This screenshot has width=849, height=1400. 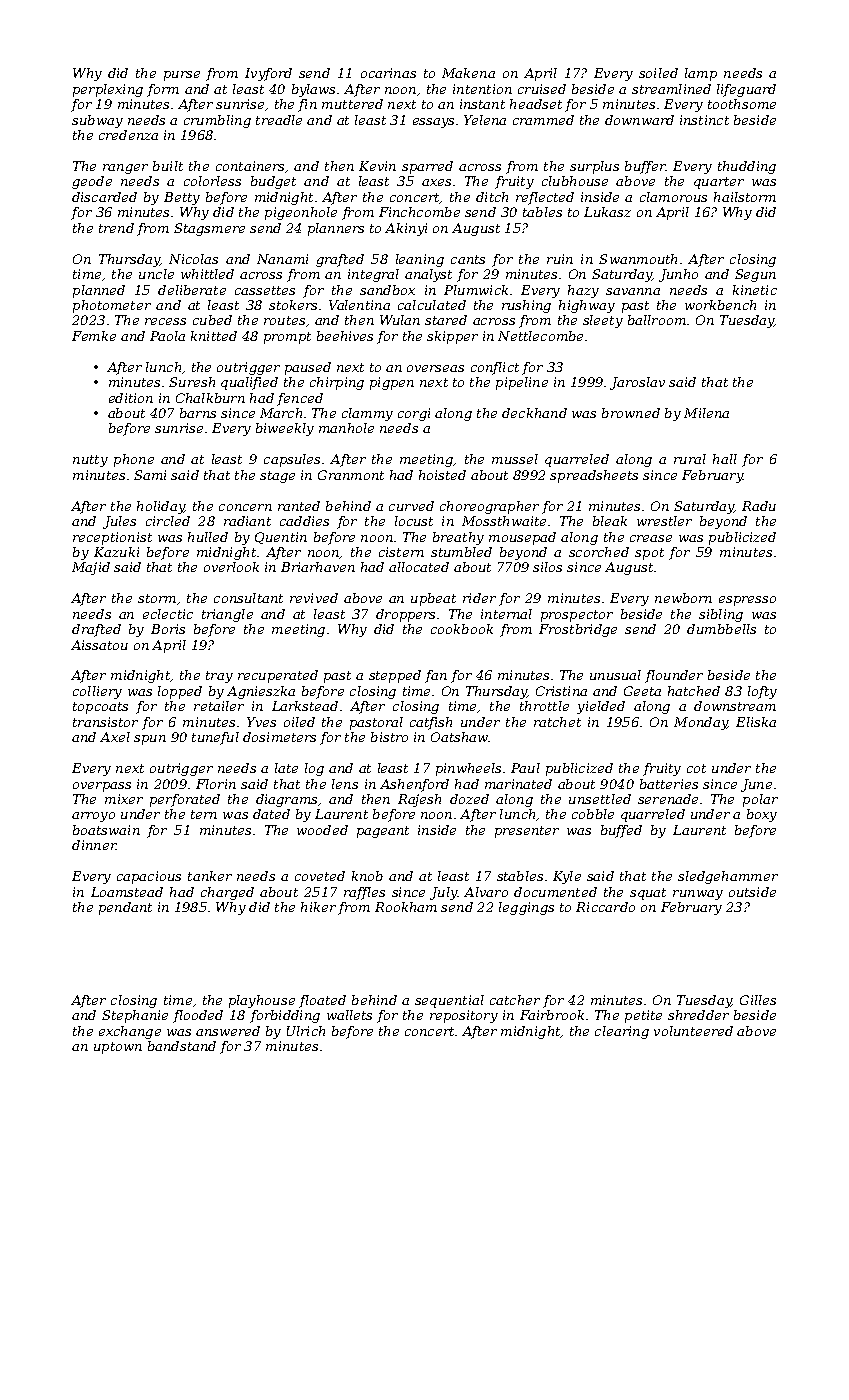 What do you see at coordinates (603, 321) in the screenshot?
I see `sleety` at bounding box center [603, 321].
